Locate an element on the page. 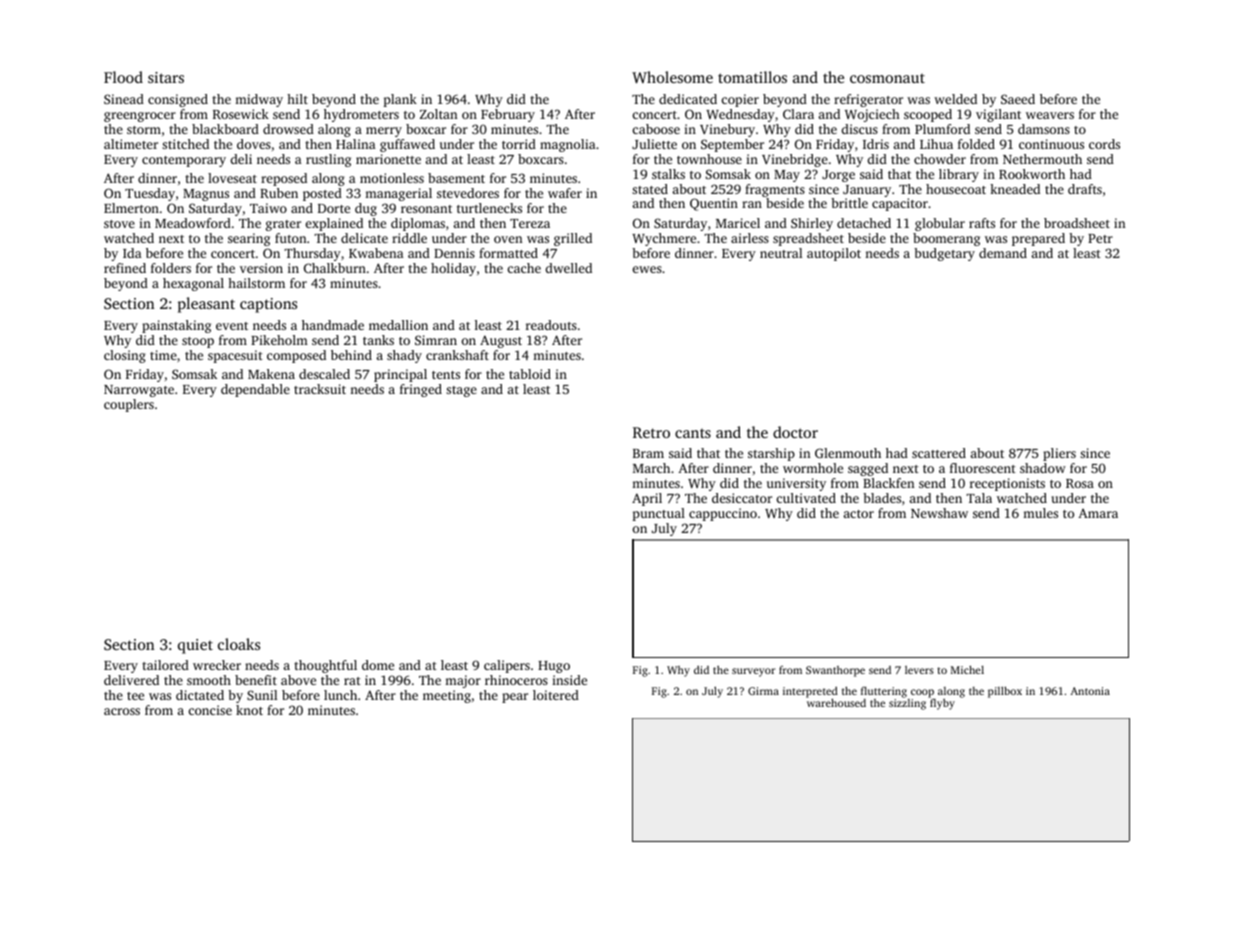 The image size is (1233, 952). rhinoceros is located at coordinates (516, 680).
